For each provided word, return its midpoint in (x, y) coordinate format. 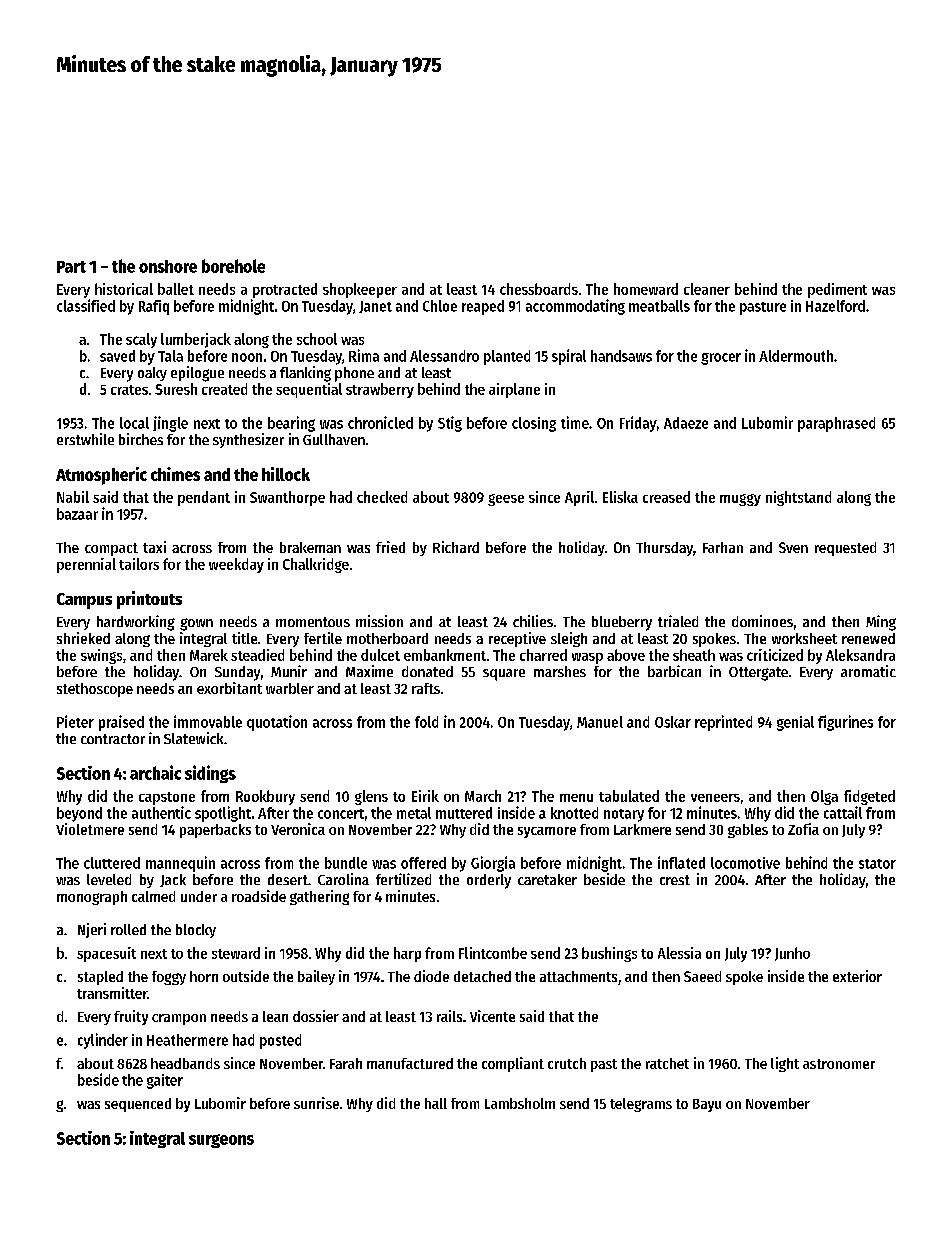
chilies (533, 621)
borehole (233, 266)
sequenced (138, 1105)
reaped (483, 307)
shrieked (83, 638)
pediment (837, 290)
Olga (824, 797)
